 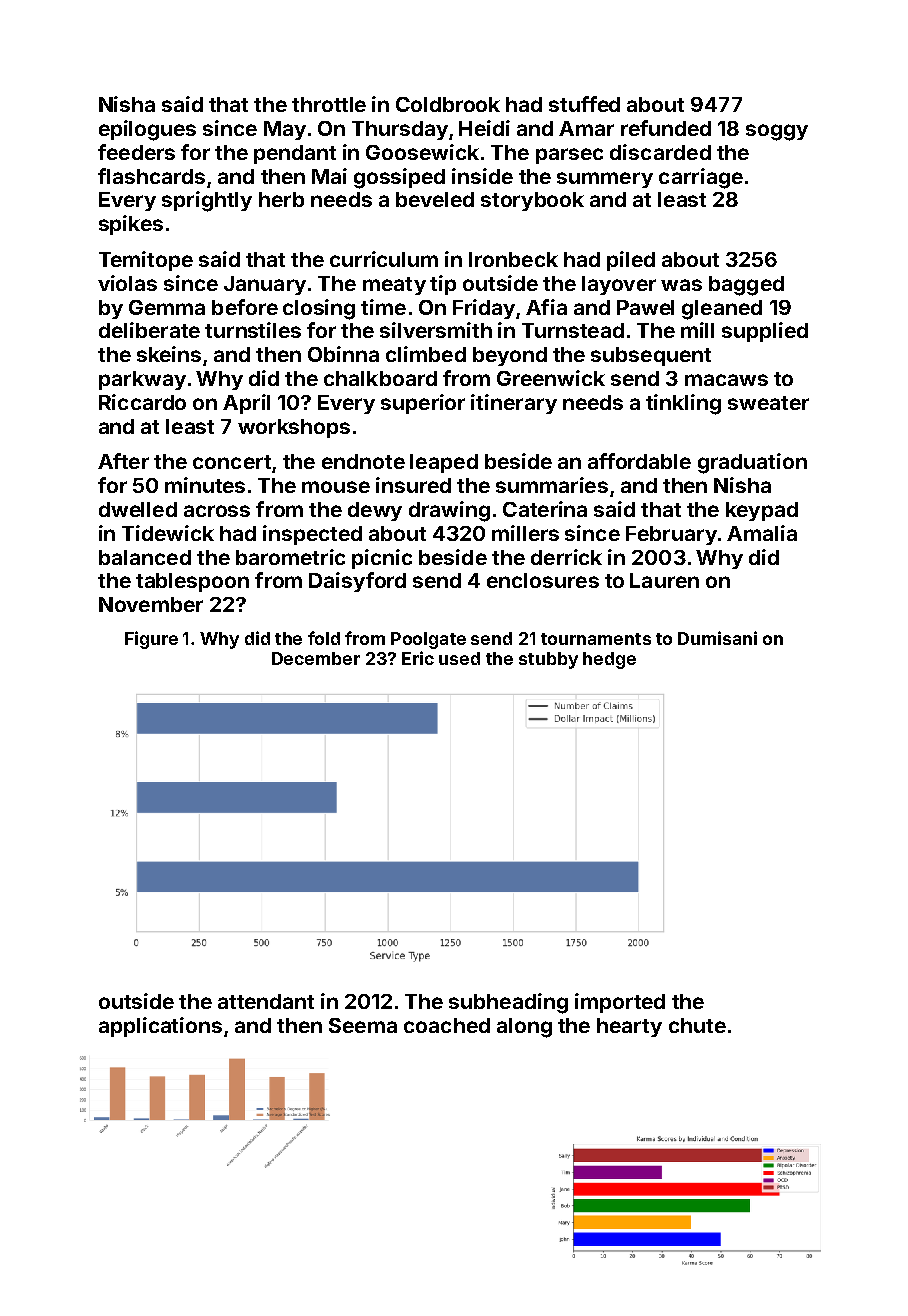 What do you see at coordinates (459, 658) in the screenshot?
I see `used` at bounding box center [459, 658].
